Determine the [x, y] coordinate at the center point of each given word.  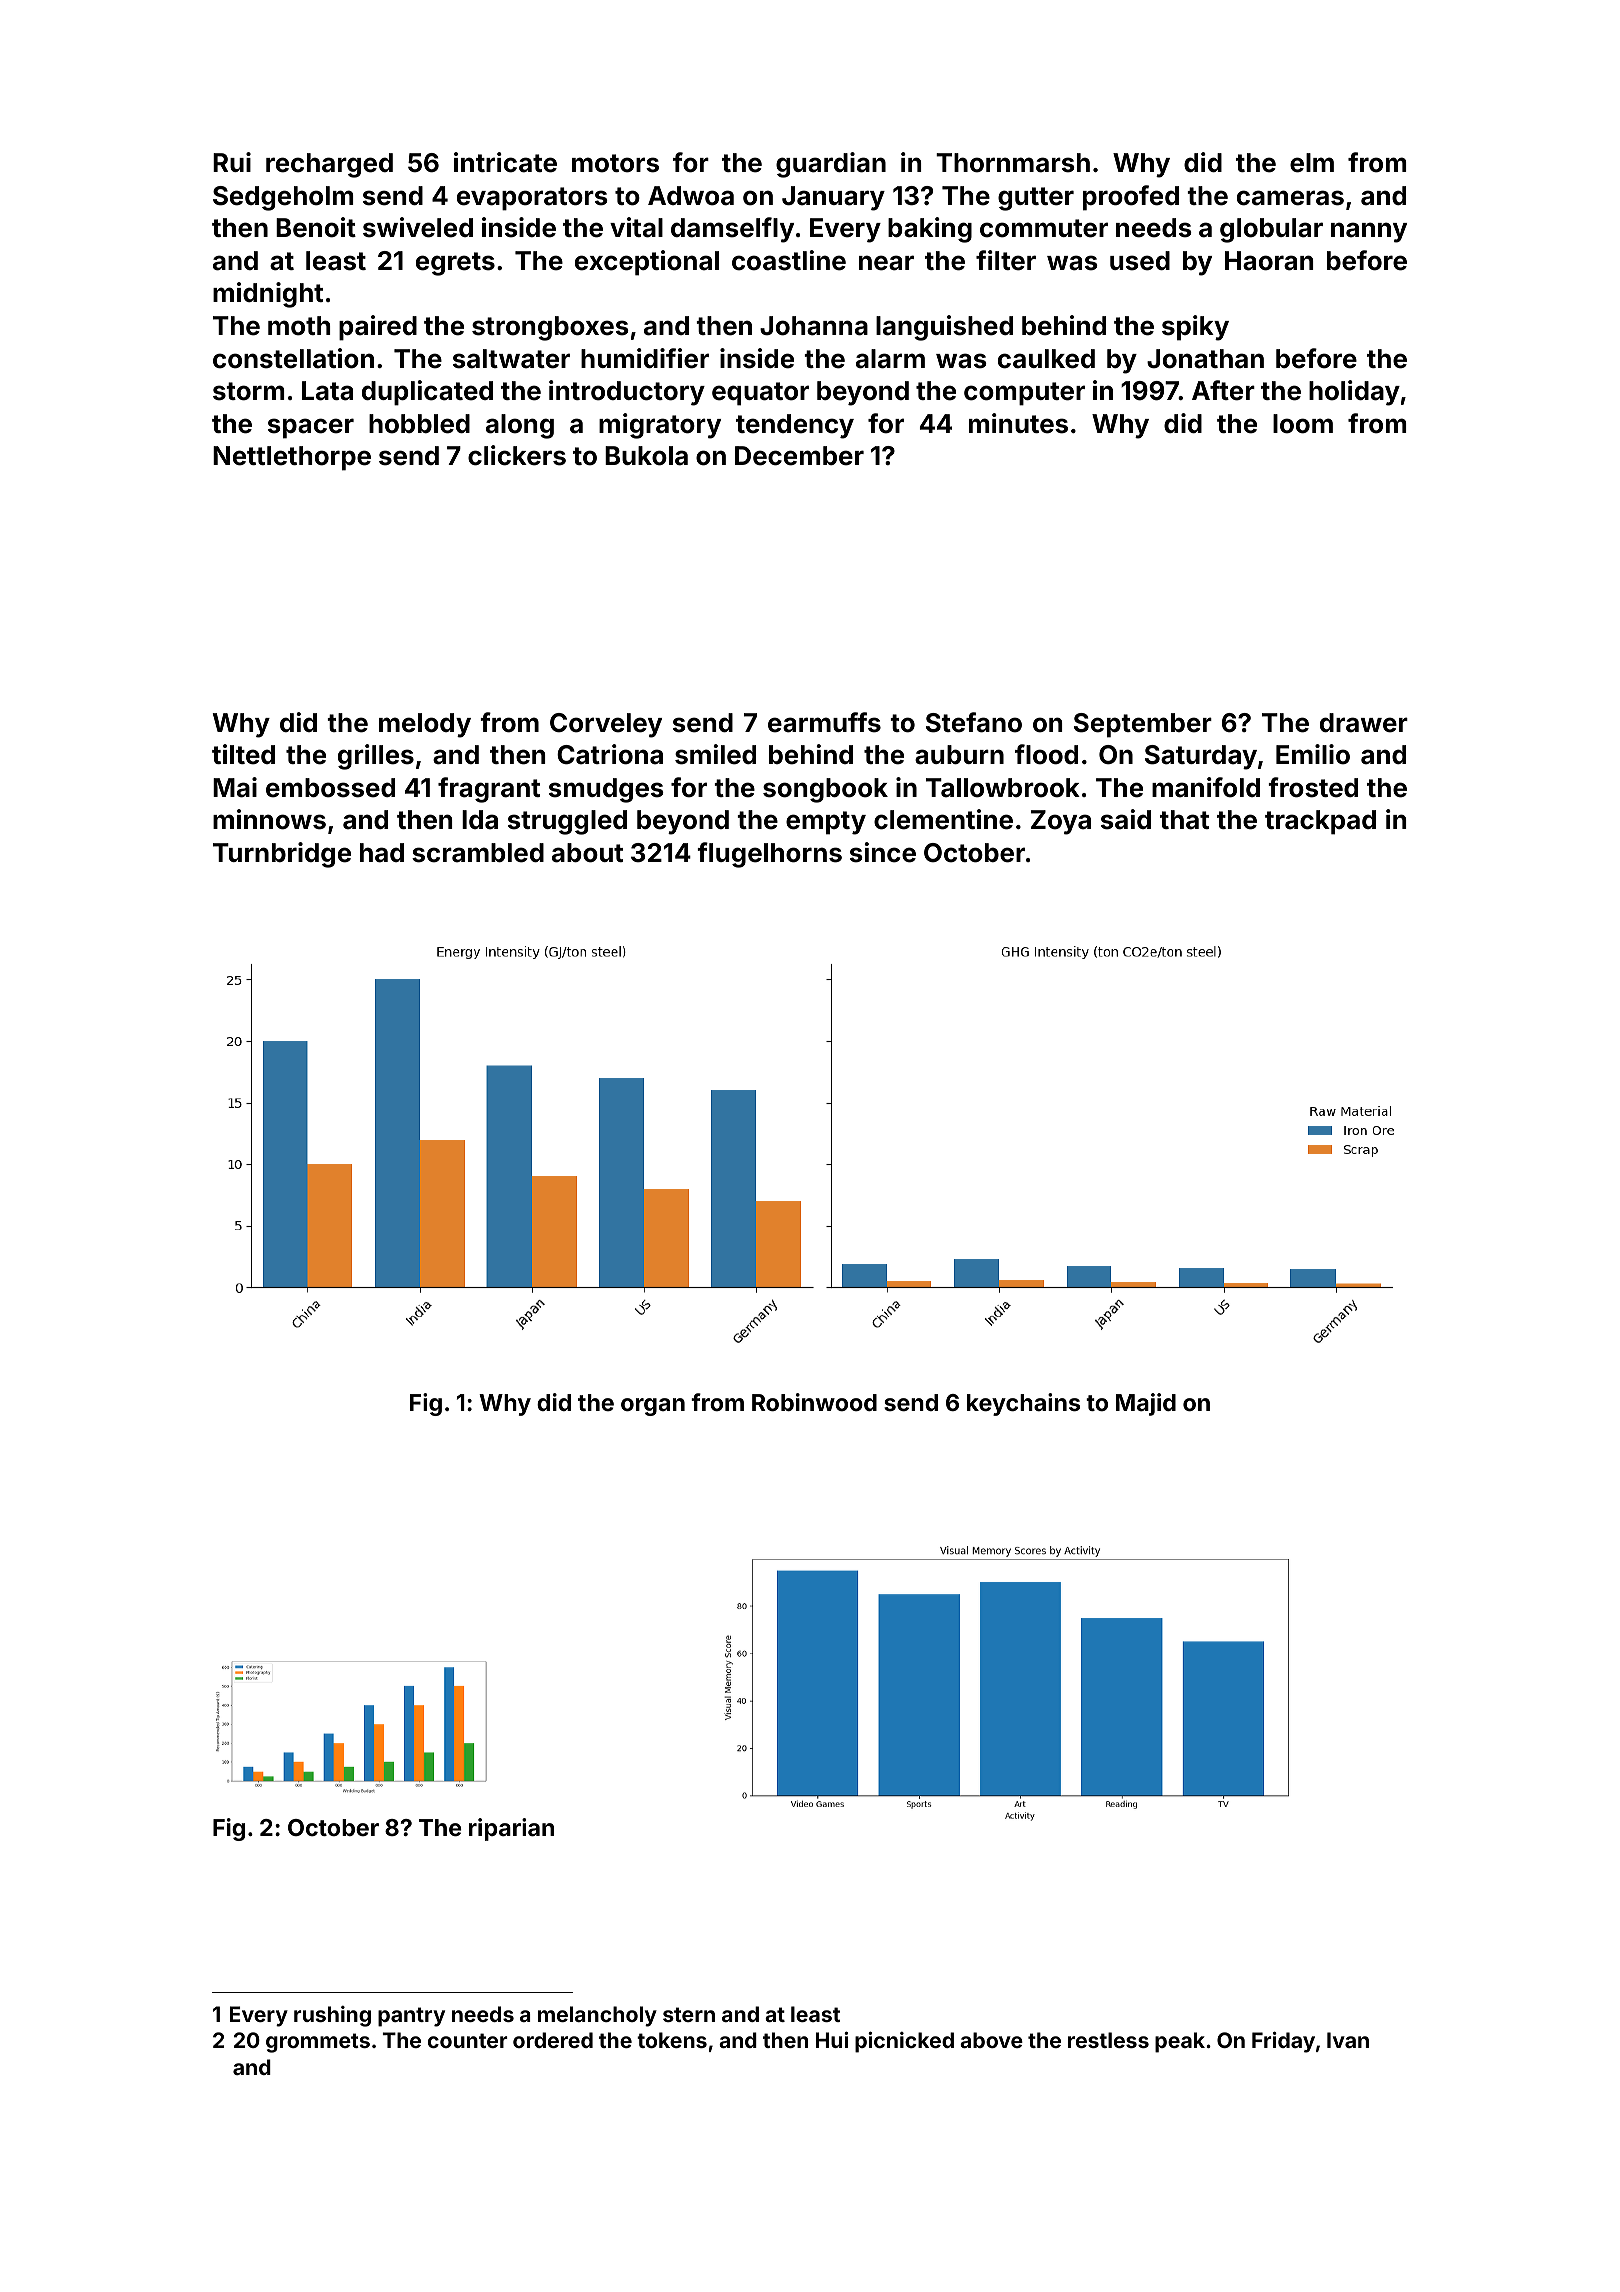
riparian [511, 1829]
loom [1303, 424]
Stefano [974, 722]
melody [425, 725]
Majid [1146, 1404]
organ [653, 1407]
